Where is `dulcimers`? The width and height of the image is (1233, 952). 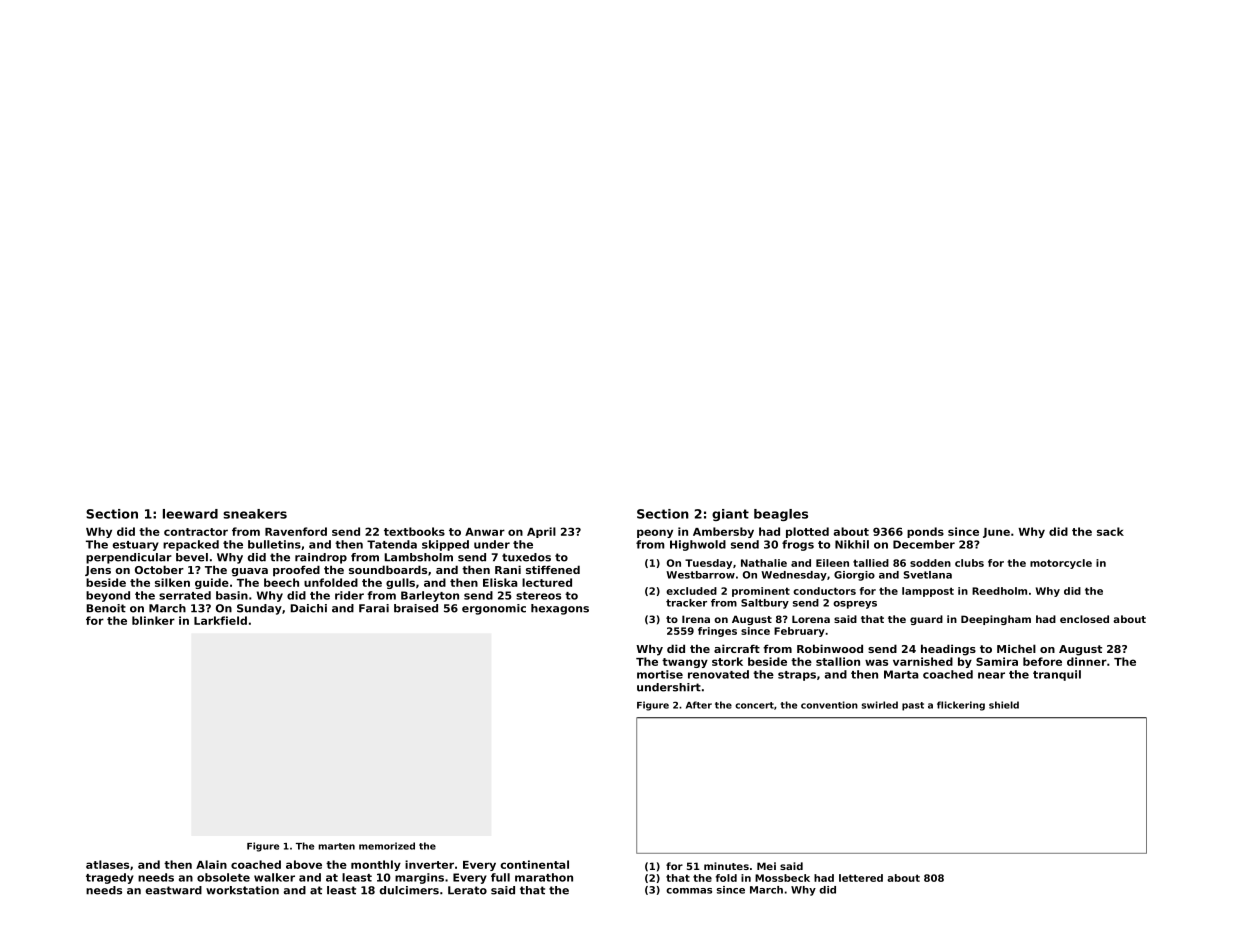 dulcimers is located at coordinates (409, 890).
